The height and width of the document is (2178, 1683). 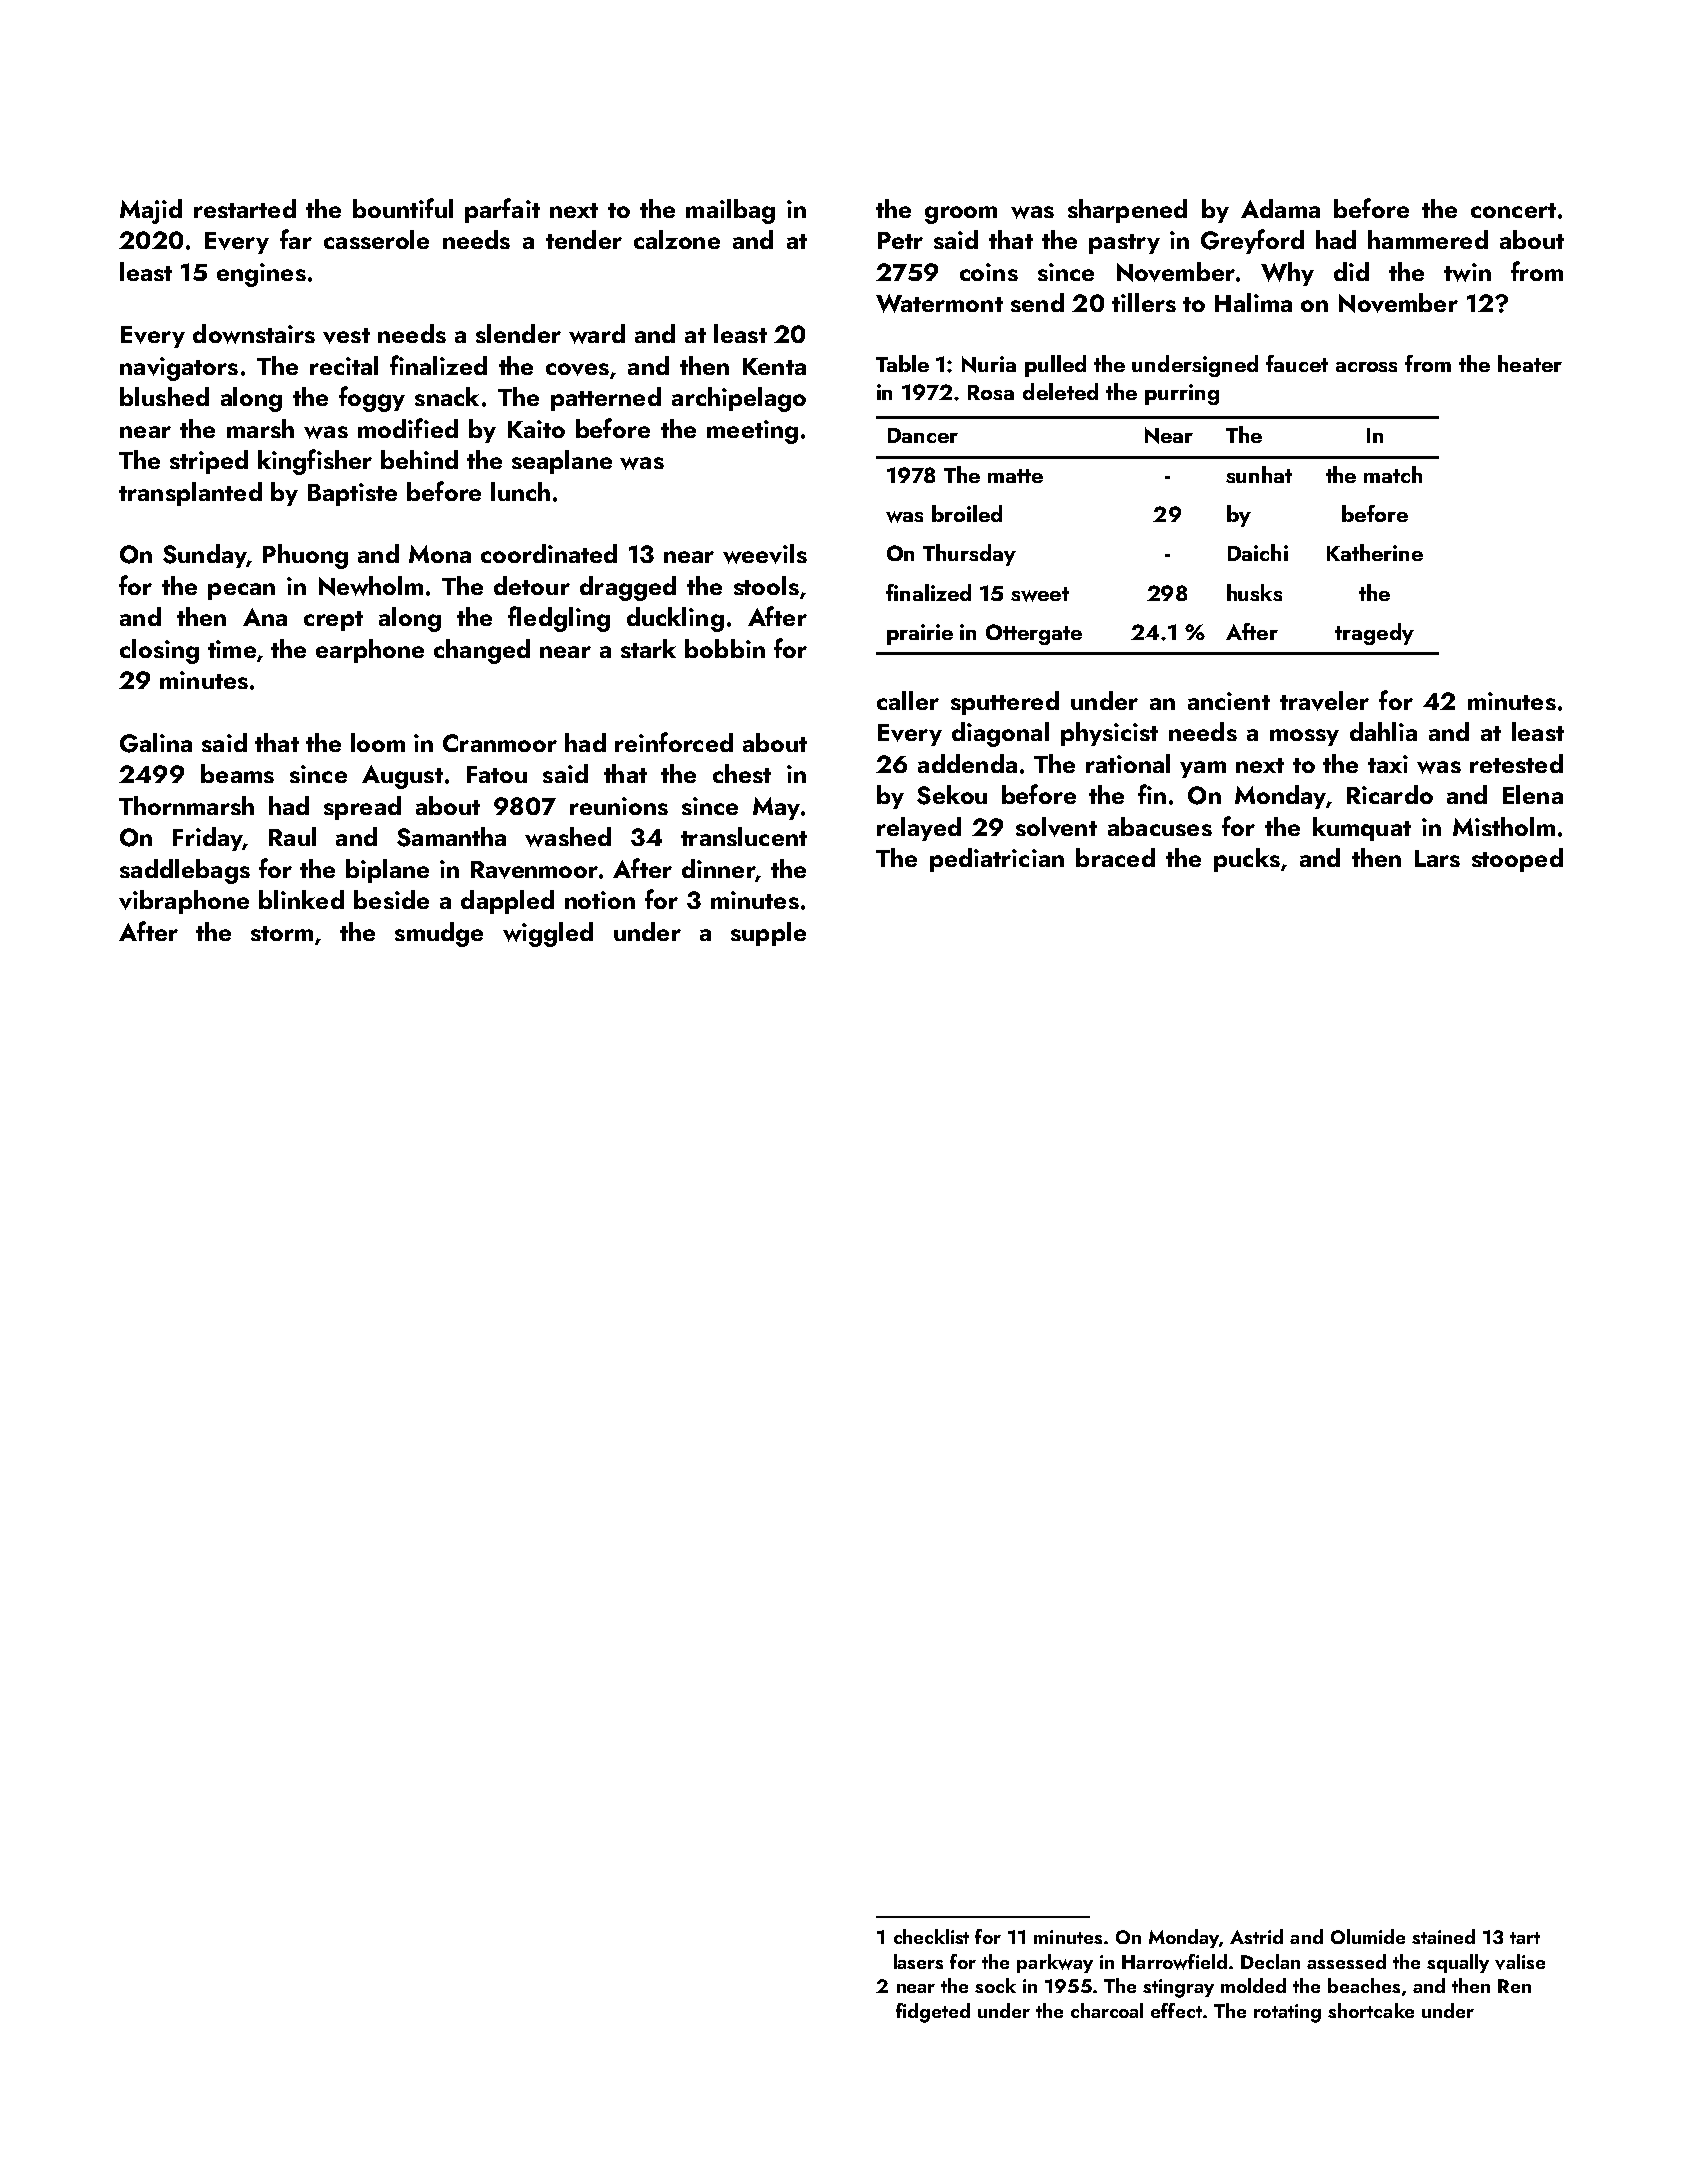 I want to click on Lars, so click(x=1437, y=858).
